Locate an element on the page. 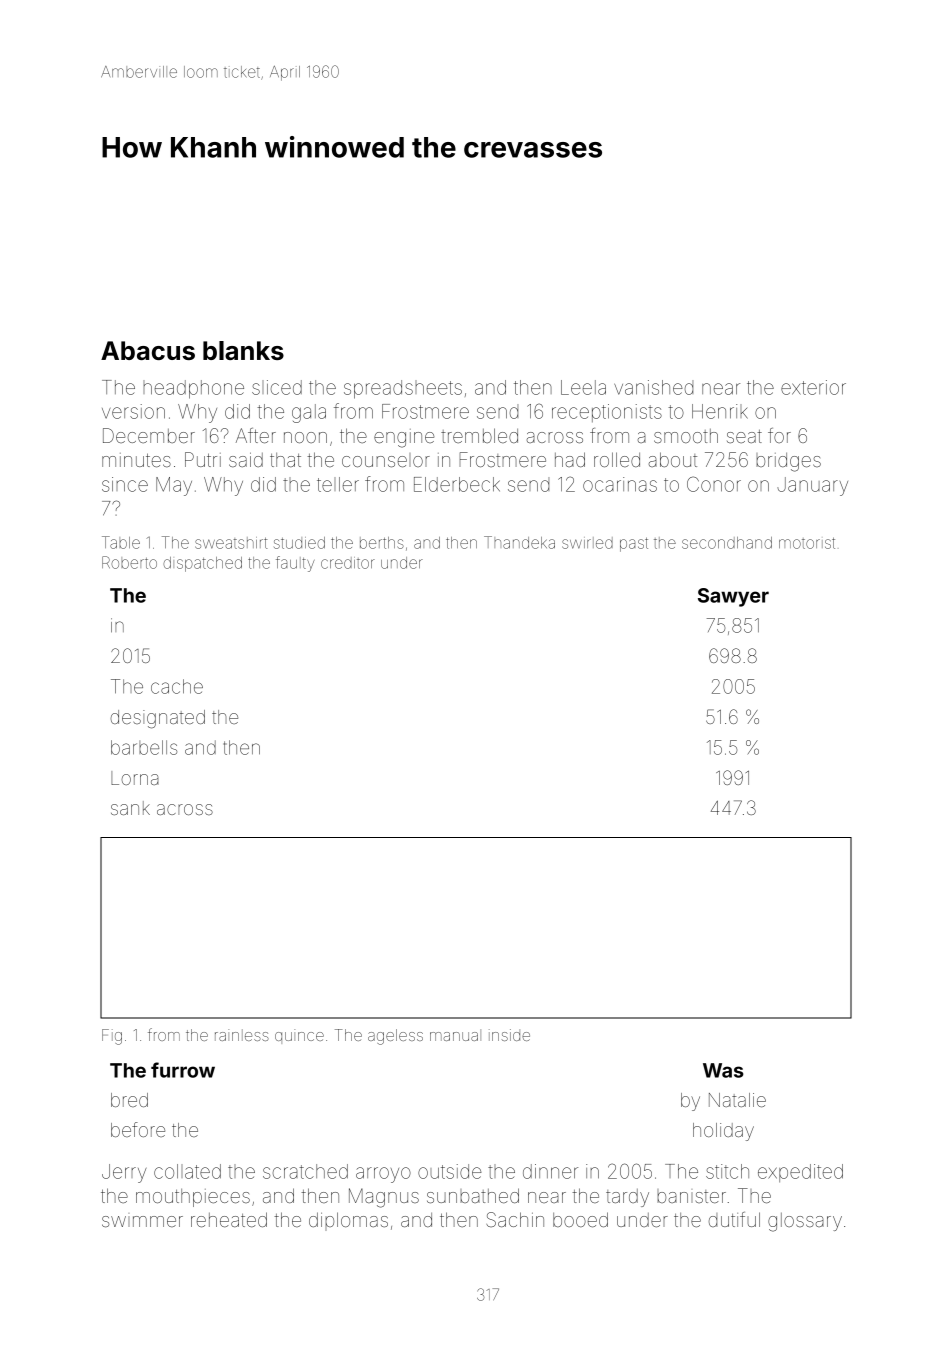 The height and width of the image is (1353, 952). Was is located at coordinates (723, 1070).
